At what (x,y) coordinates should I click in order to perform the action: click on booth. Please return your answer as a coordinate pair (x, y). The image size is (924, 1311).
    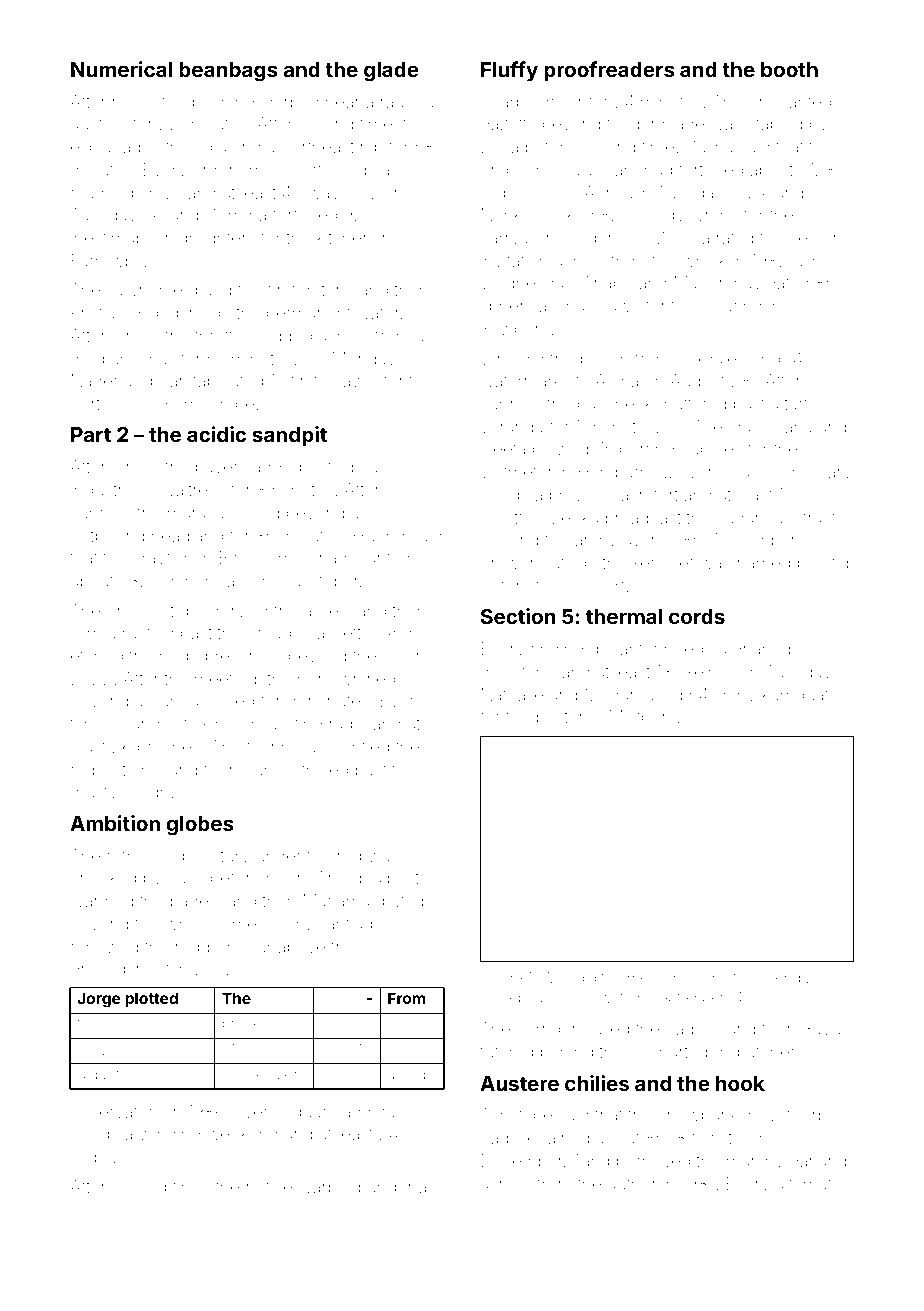
    Looking at the image, I should click on (789, 69).
